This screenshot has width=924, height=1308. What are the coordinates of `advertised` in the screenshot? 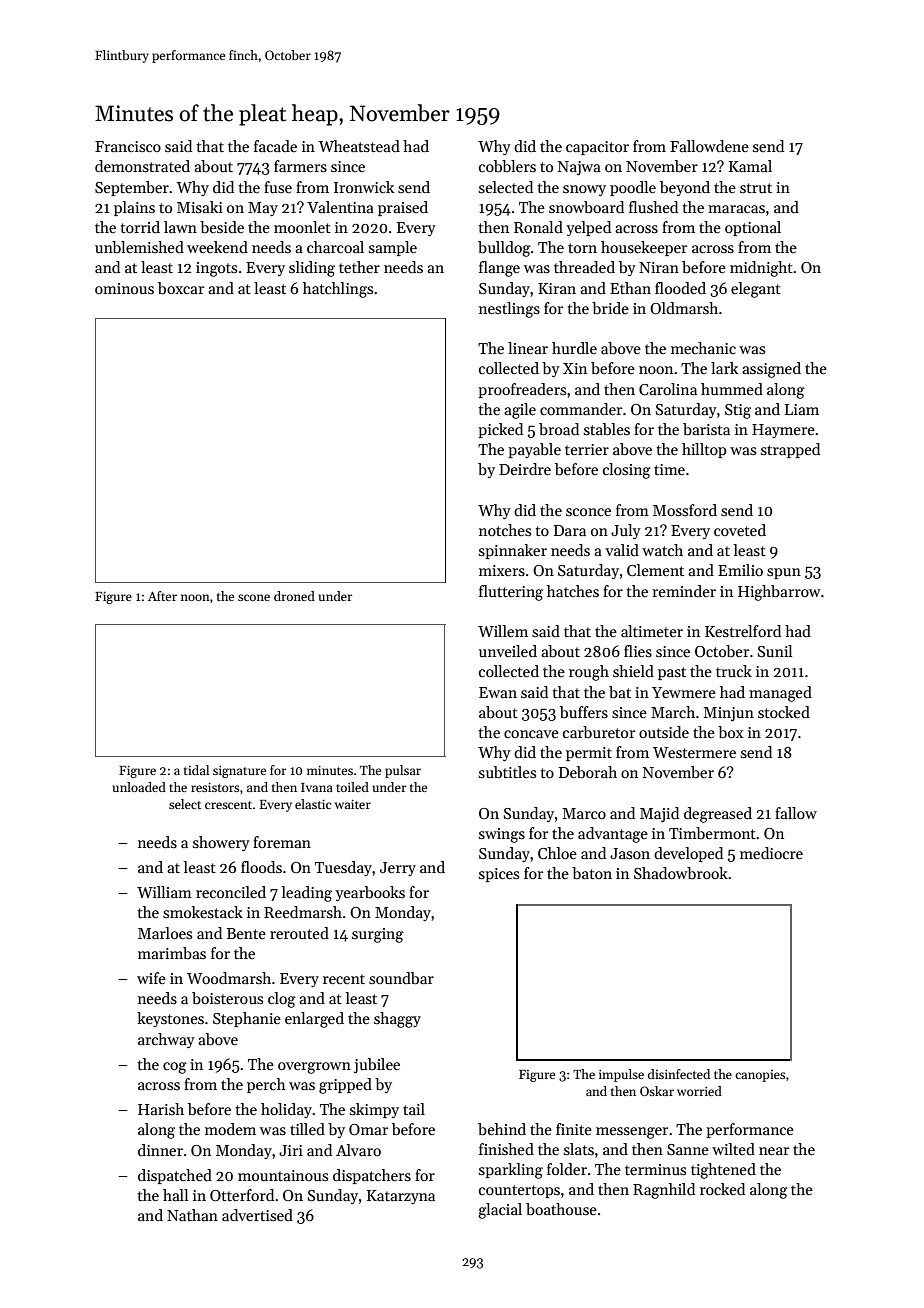 It's located at (257, 1215).
